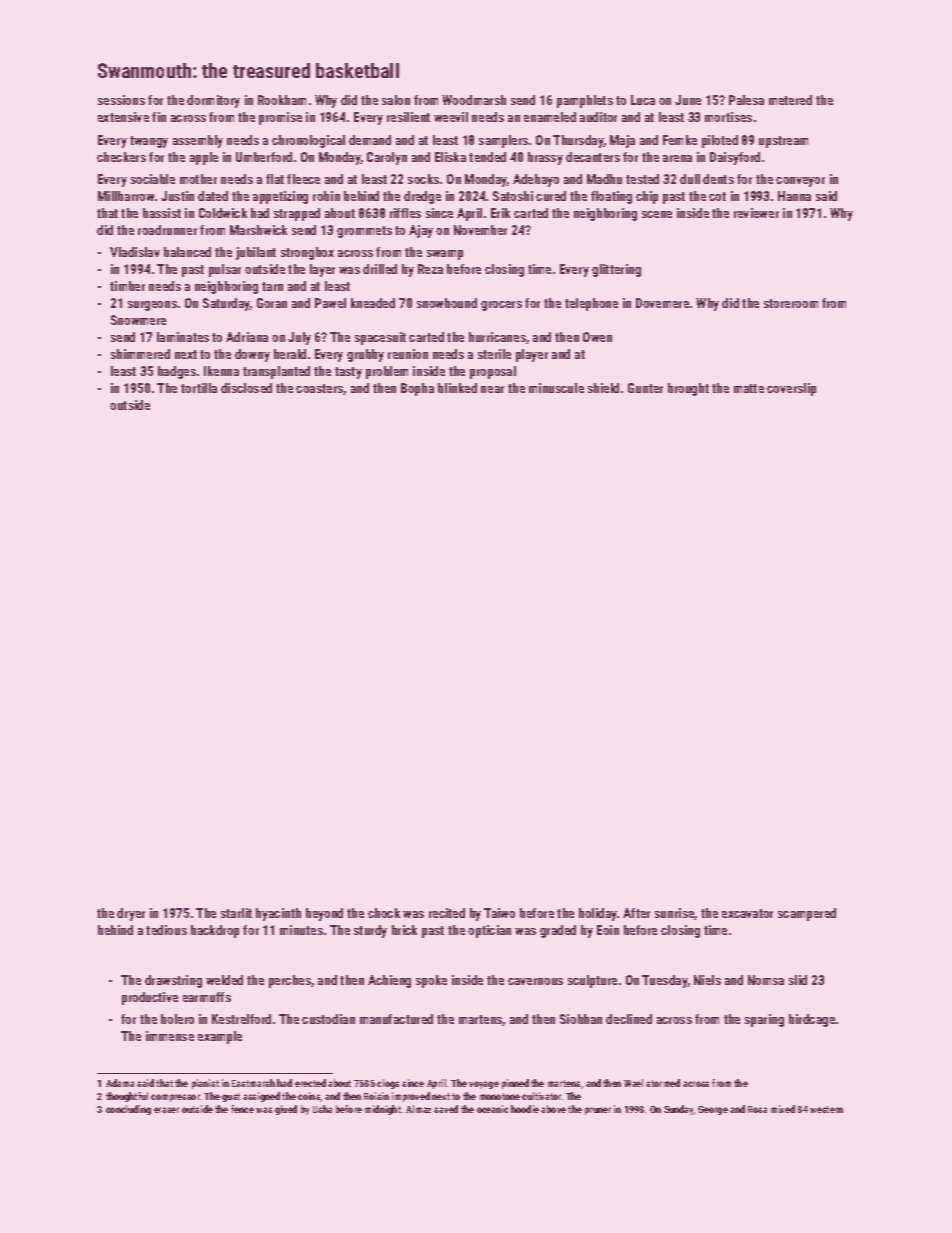 This image has height=1233, width=952. I want to click on salon, so click(396, 100).
